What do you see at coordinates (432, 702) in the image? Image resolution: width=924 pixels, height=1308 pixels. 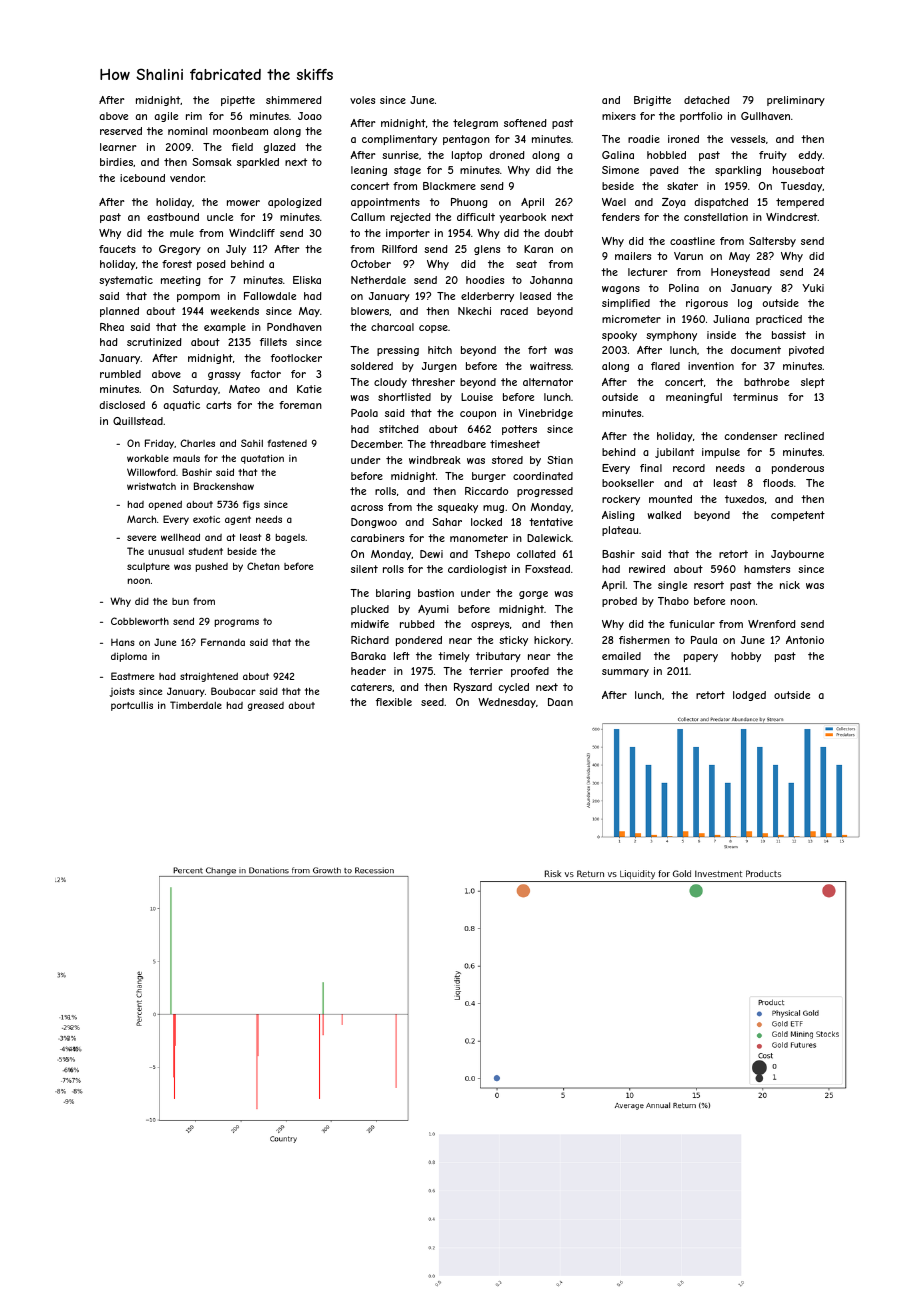 I see `seed` at bounding box center [432, 702].
